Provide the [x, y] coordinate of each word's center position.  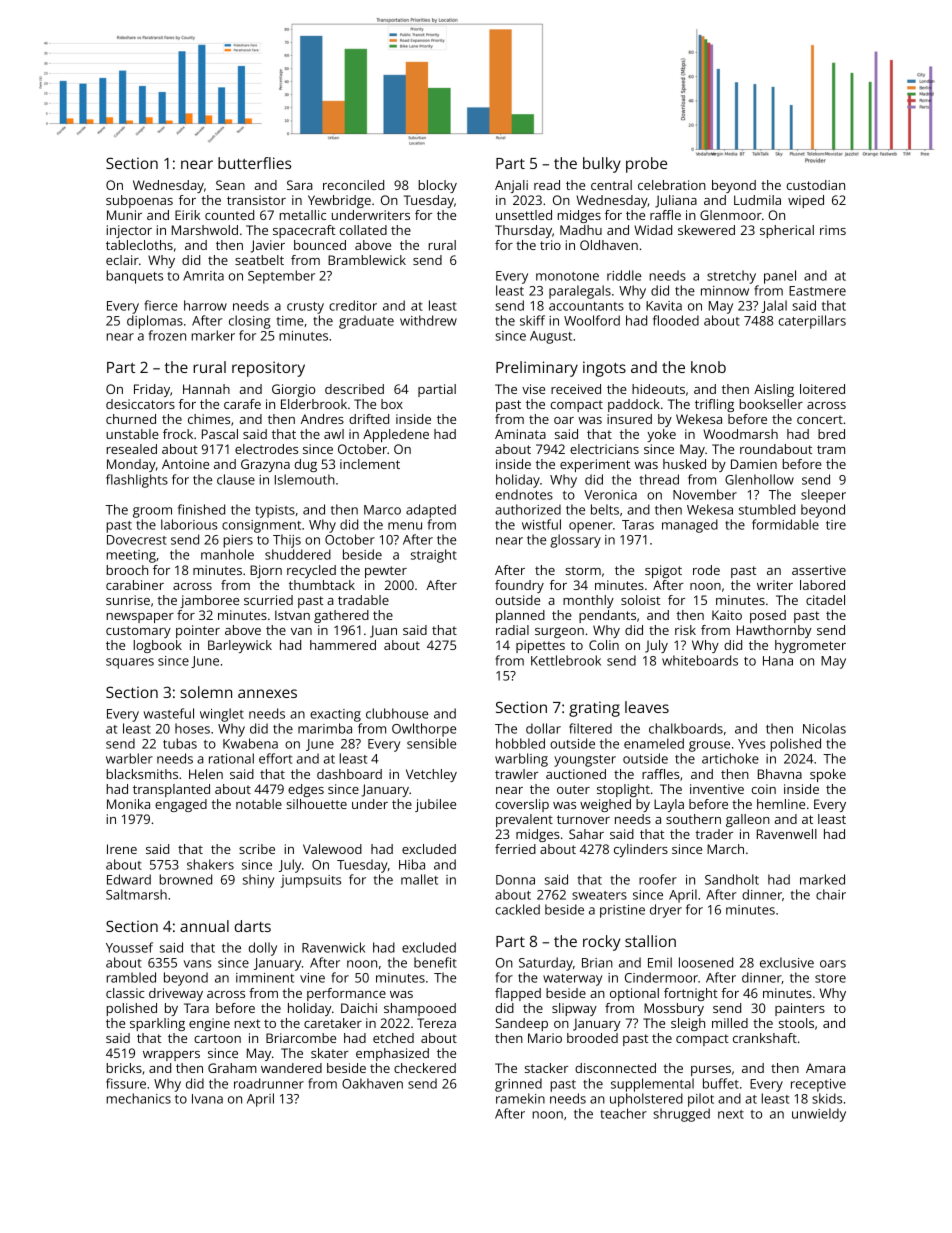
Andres [322, 419]
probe [646, 165]
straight [434, 556]
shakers [210, 864]
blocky [437, 186]
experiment [595, 465]
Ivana [207, 1099]
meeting [131, 556]
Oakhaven [372, 1083]
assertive [819, 570]
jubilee [435, 805]
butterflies [254, 163]
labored [822, 585]
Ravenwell [787, 834]
